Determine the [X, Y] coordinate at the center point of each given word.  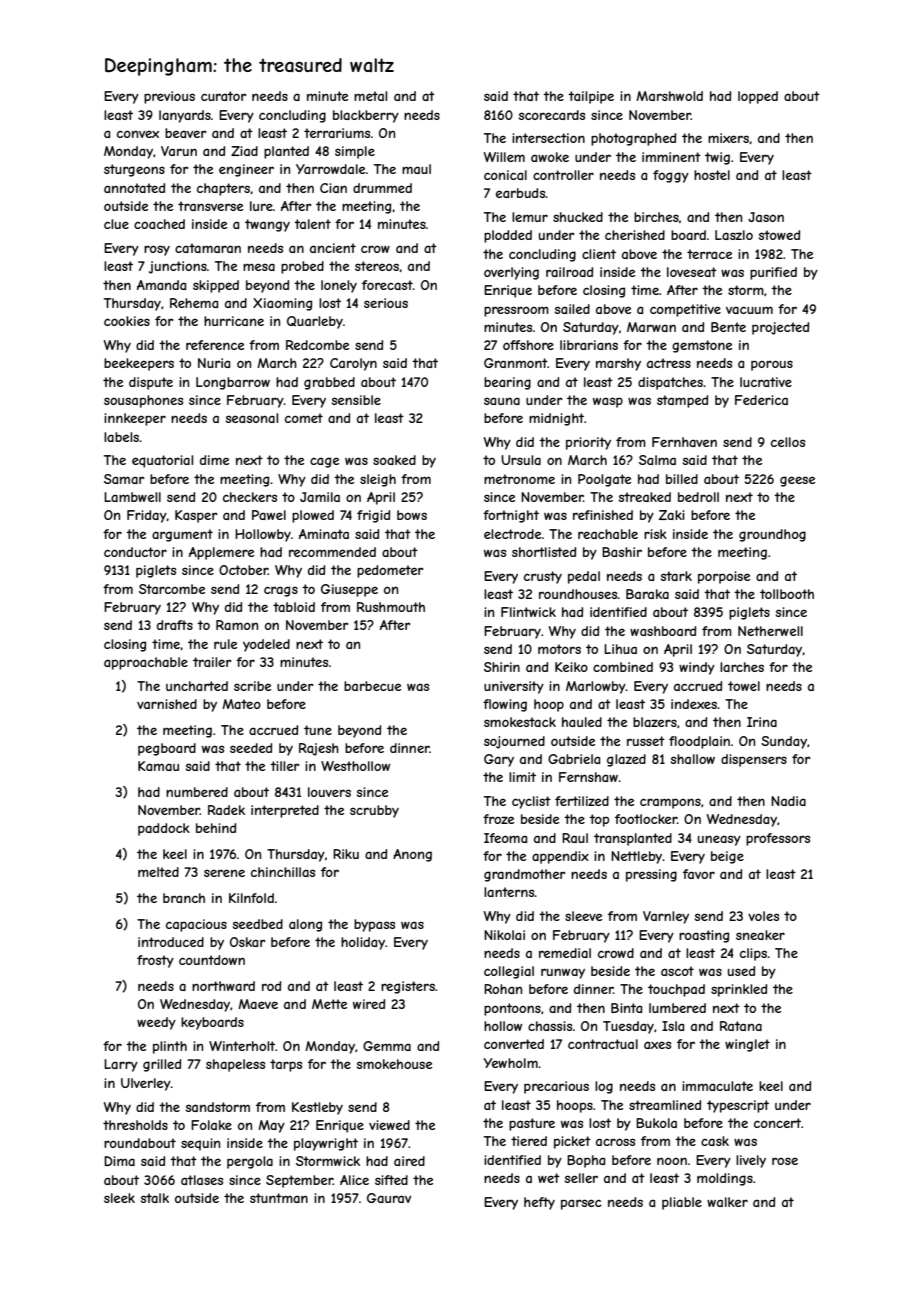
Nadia [788, 801]
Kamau [158, 766]
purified [773, 273]
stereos [377, 266]
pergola [250, 1162]
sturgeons [134, 170]
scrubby [374, 811]
